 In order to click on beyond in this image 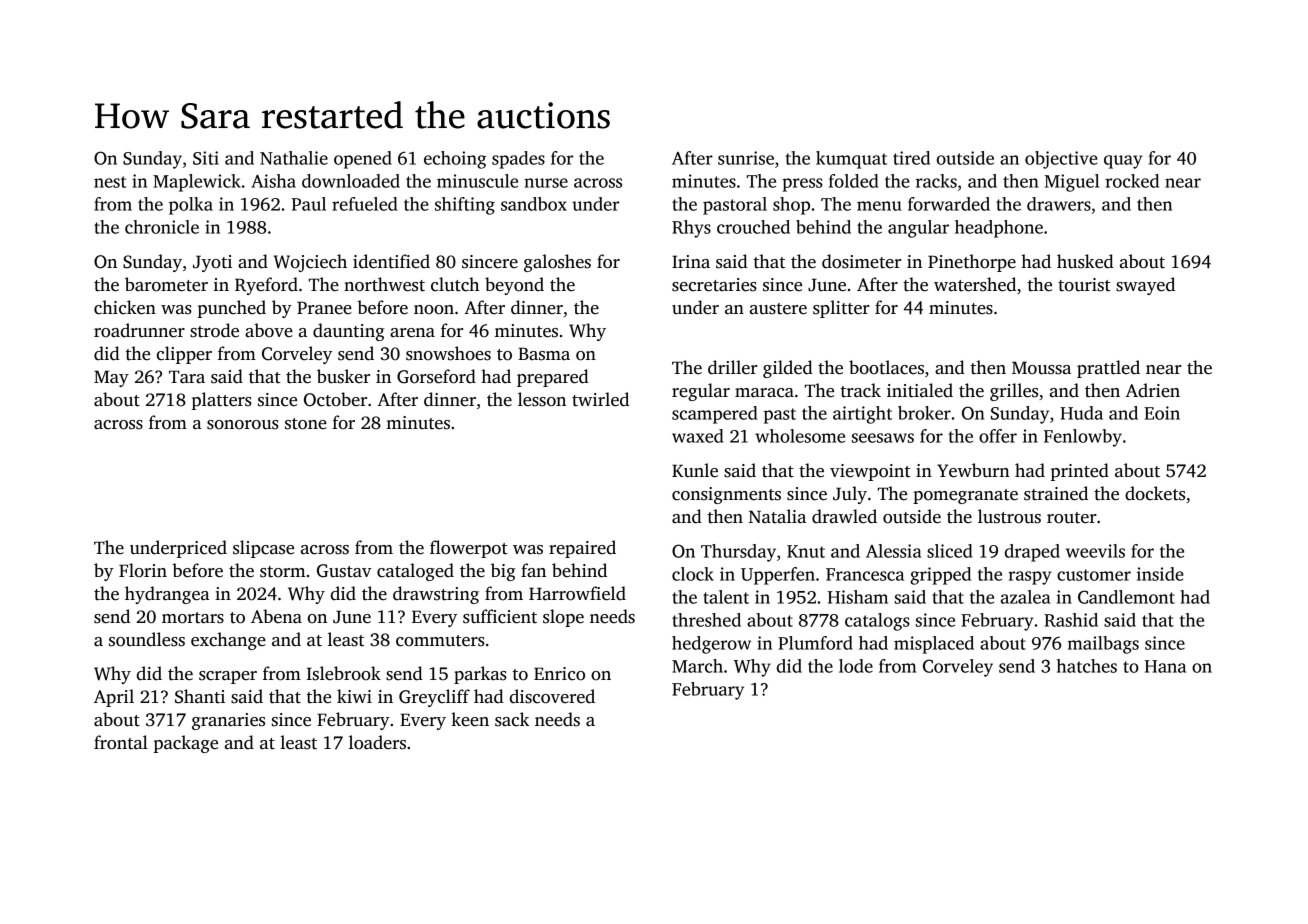, I will do `click(514, 286)`.
